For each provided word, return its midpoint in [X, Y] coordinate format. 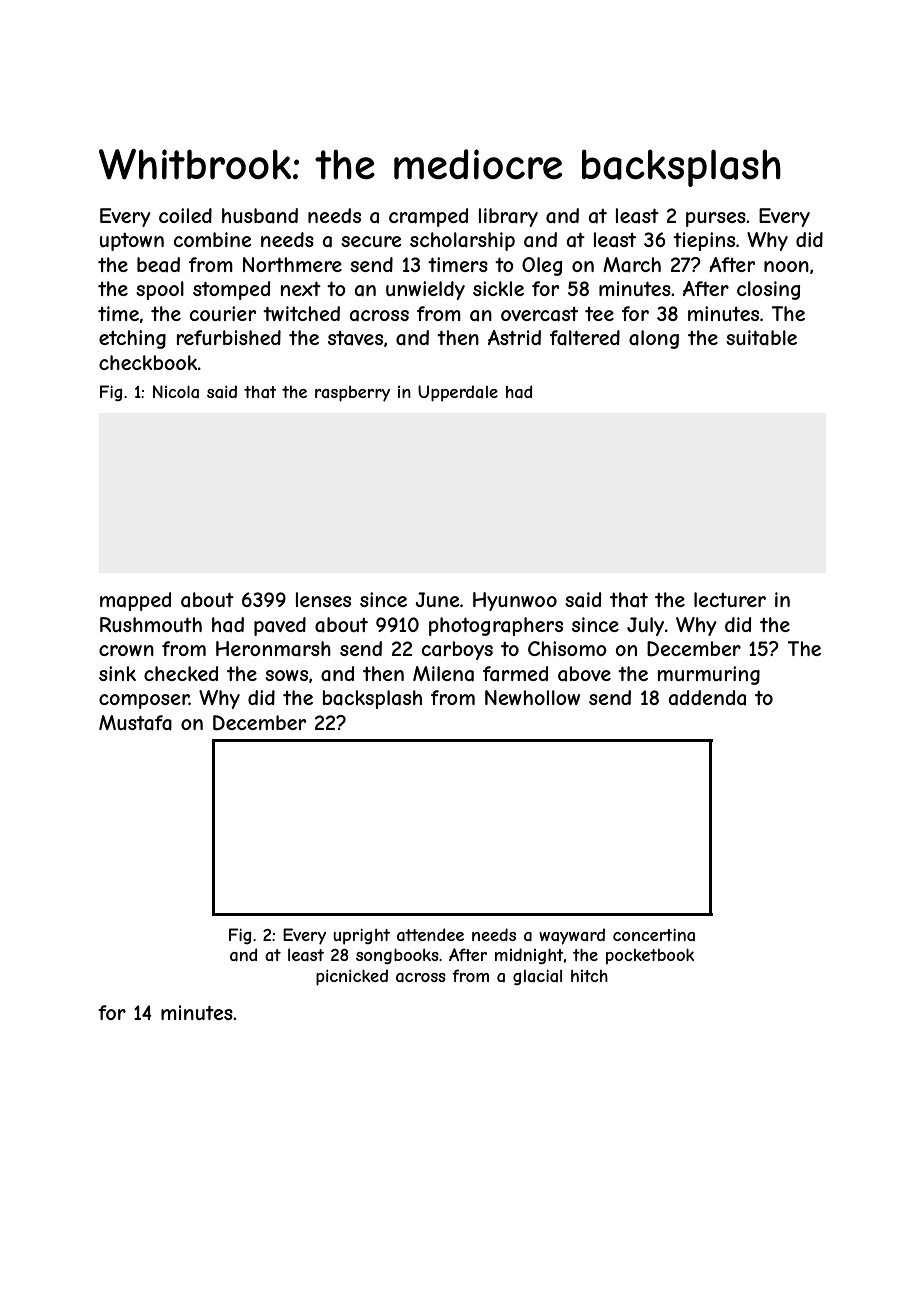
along [654, 339]
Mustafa [135, 723]
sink [117, 673]
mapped [135, 601]
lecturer [730, 599]
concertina [654, 934]
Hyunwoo [515, 601]
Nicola [176, 391]
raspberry [352, 394]
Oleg [542, 266]
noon [786, 266]
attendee [430, 934]
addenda [707, 698]
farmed [515, 673]
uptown [132, 242]
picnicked [352, 977]
